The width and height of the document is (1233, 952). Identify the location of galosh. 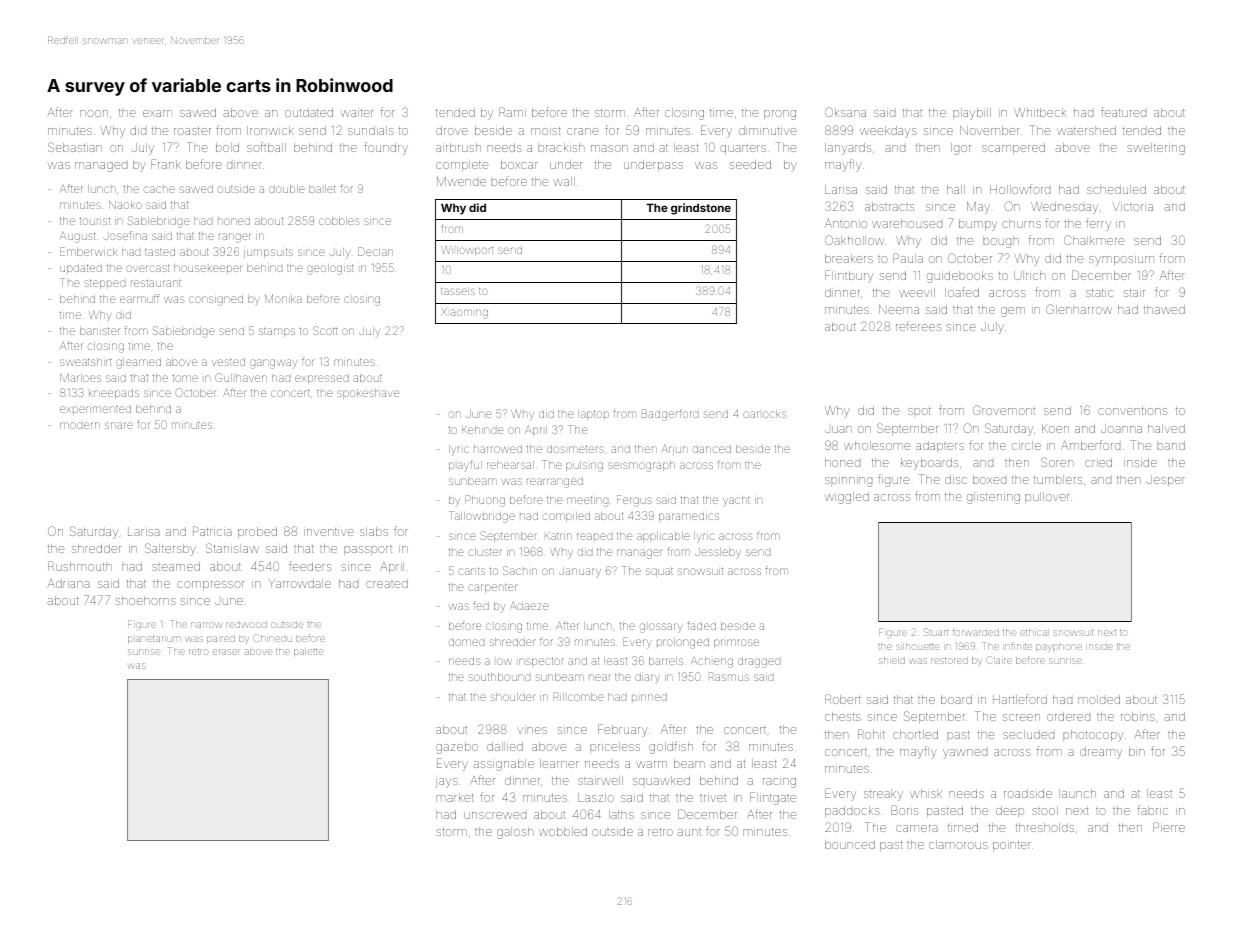
(515, 833).
